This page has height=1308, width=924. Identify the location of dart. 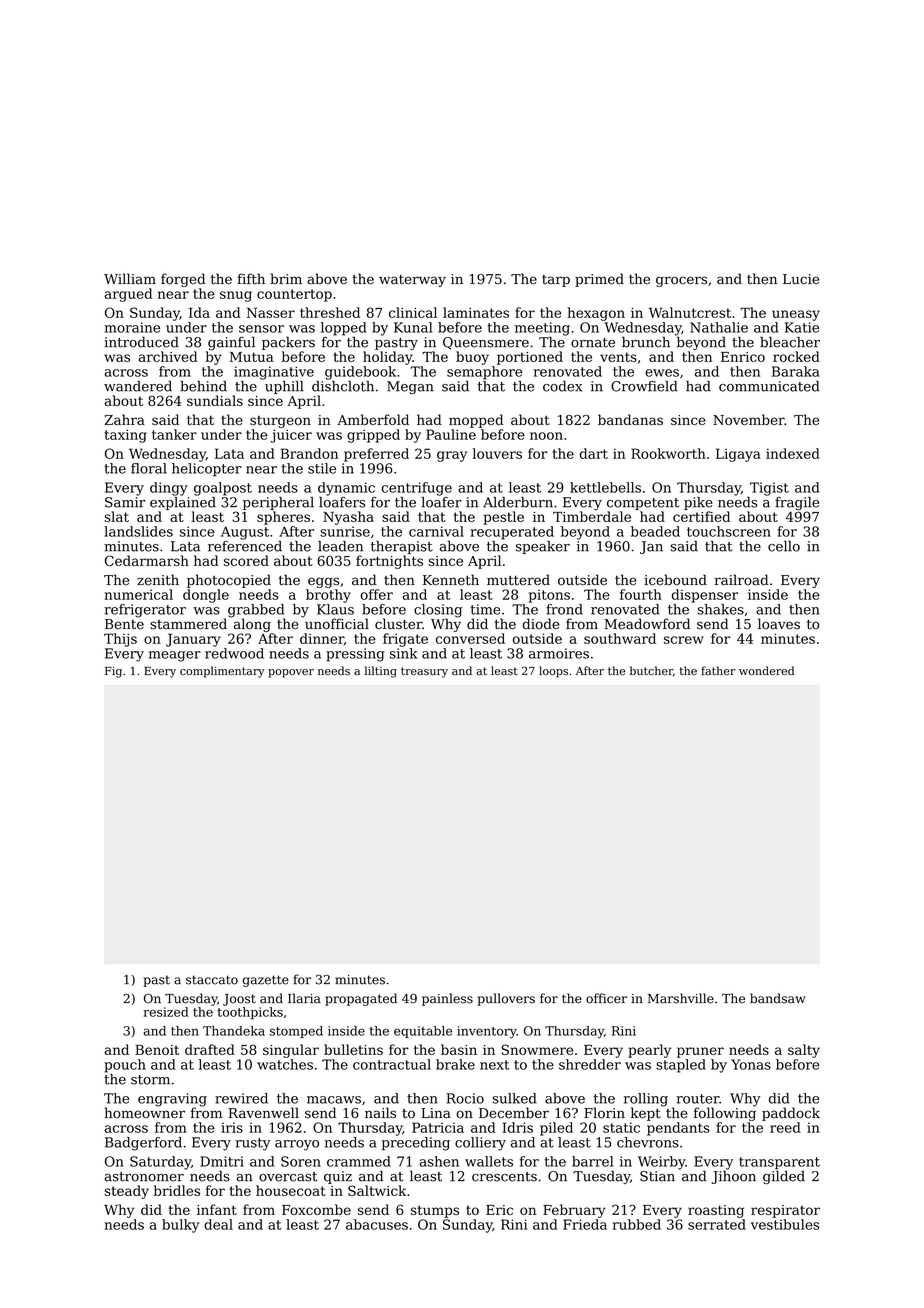
(594, 453).
